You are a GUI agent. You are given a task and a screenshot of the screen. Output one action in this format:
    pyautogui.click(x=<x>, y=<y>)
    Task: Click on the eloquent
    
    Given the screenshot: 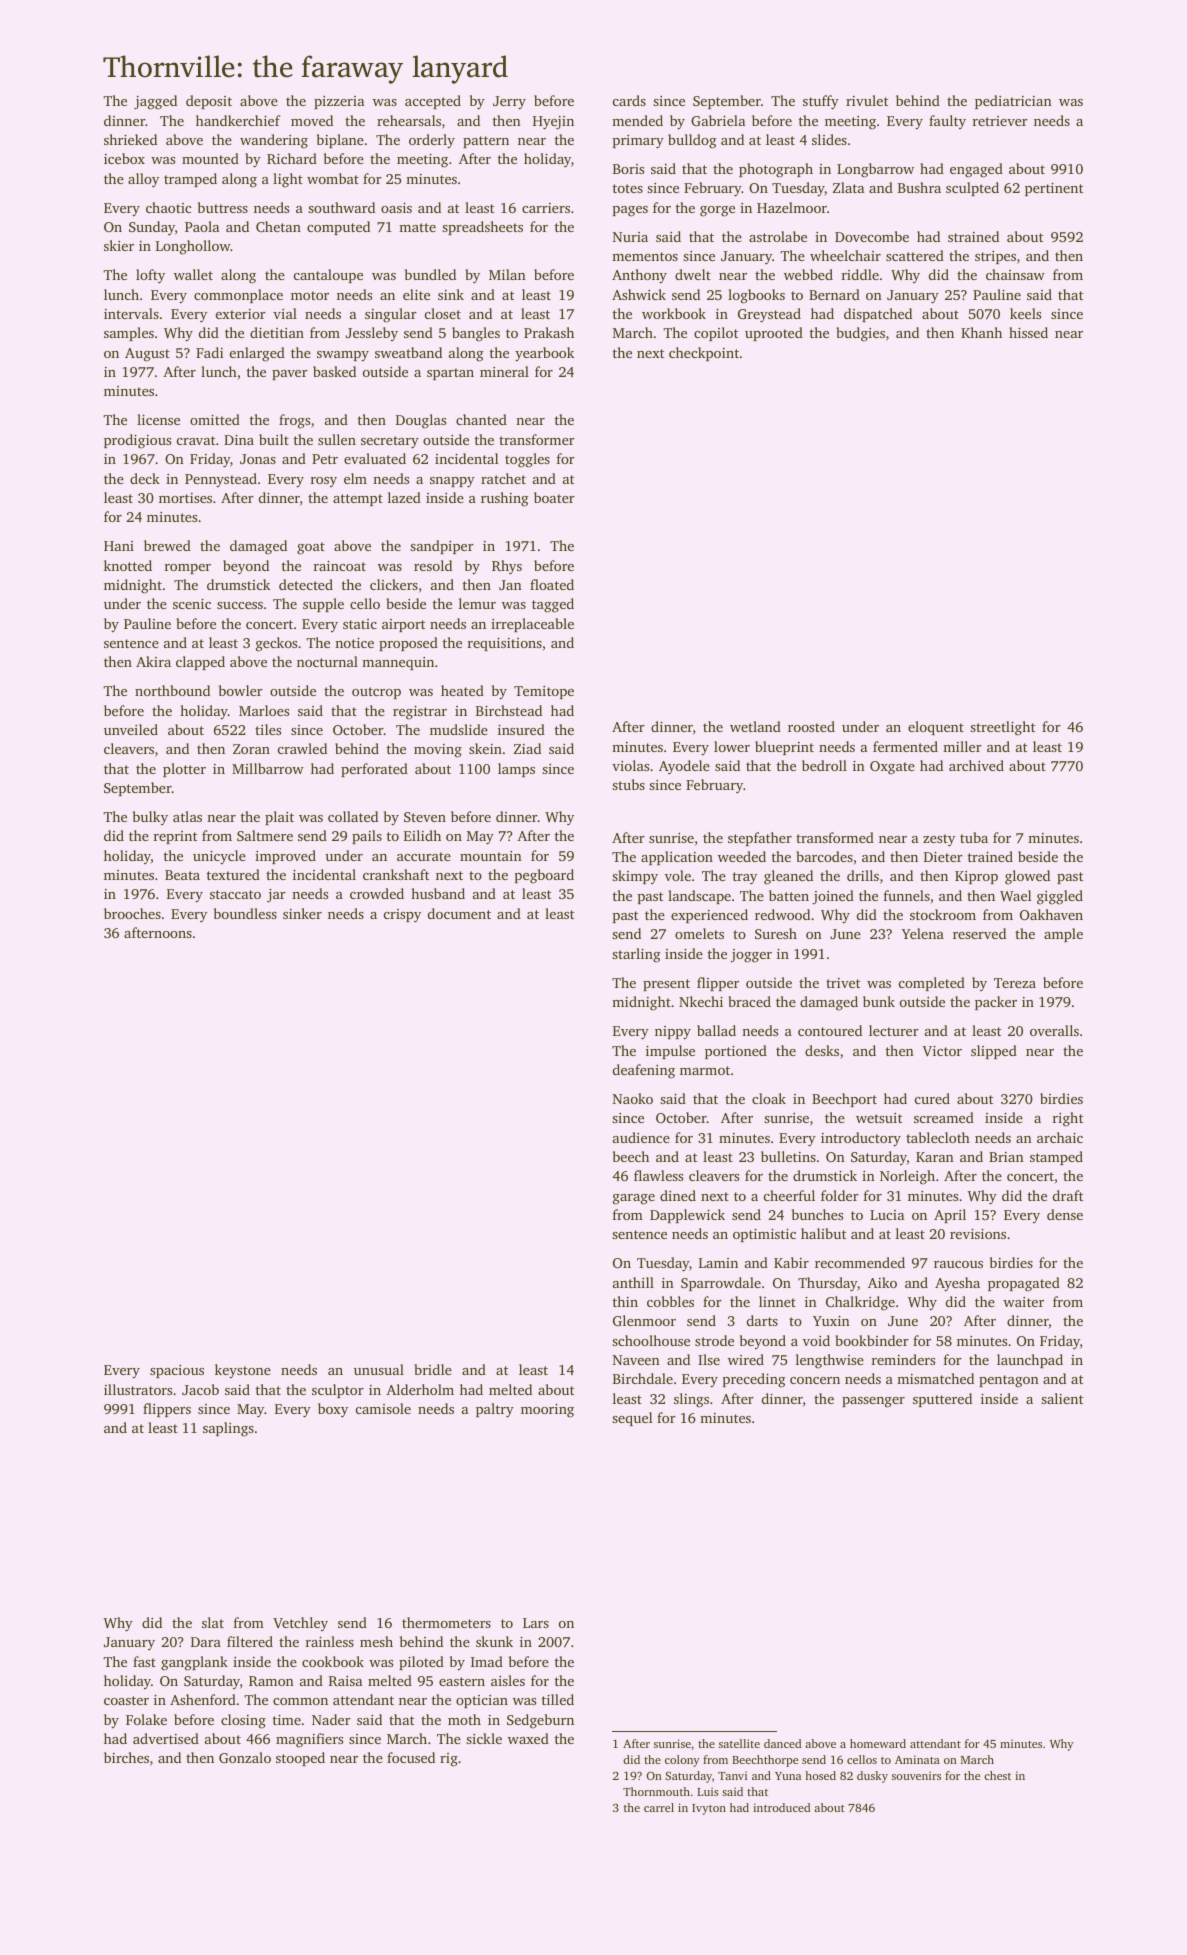 What is the action you would take?
    pyautogui.click(x=936, y=728)
